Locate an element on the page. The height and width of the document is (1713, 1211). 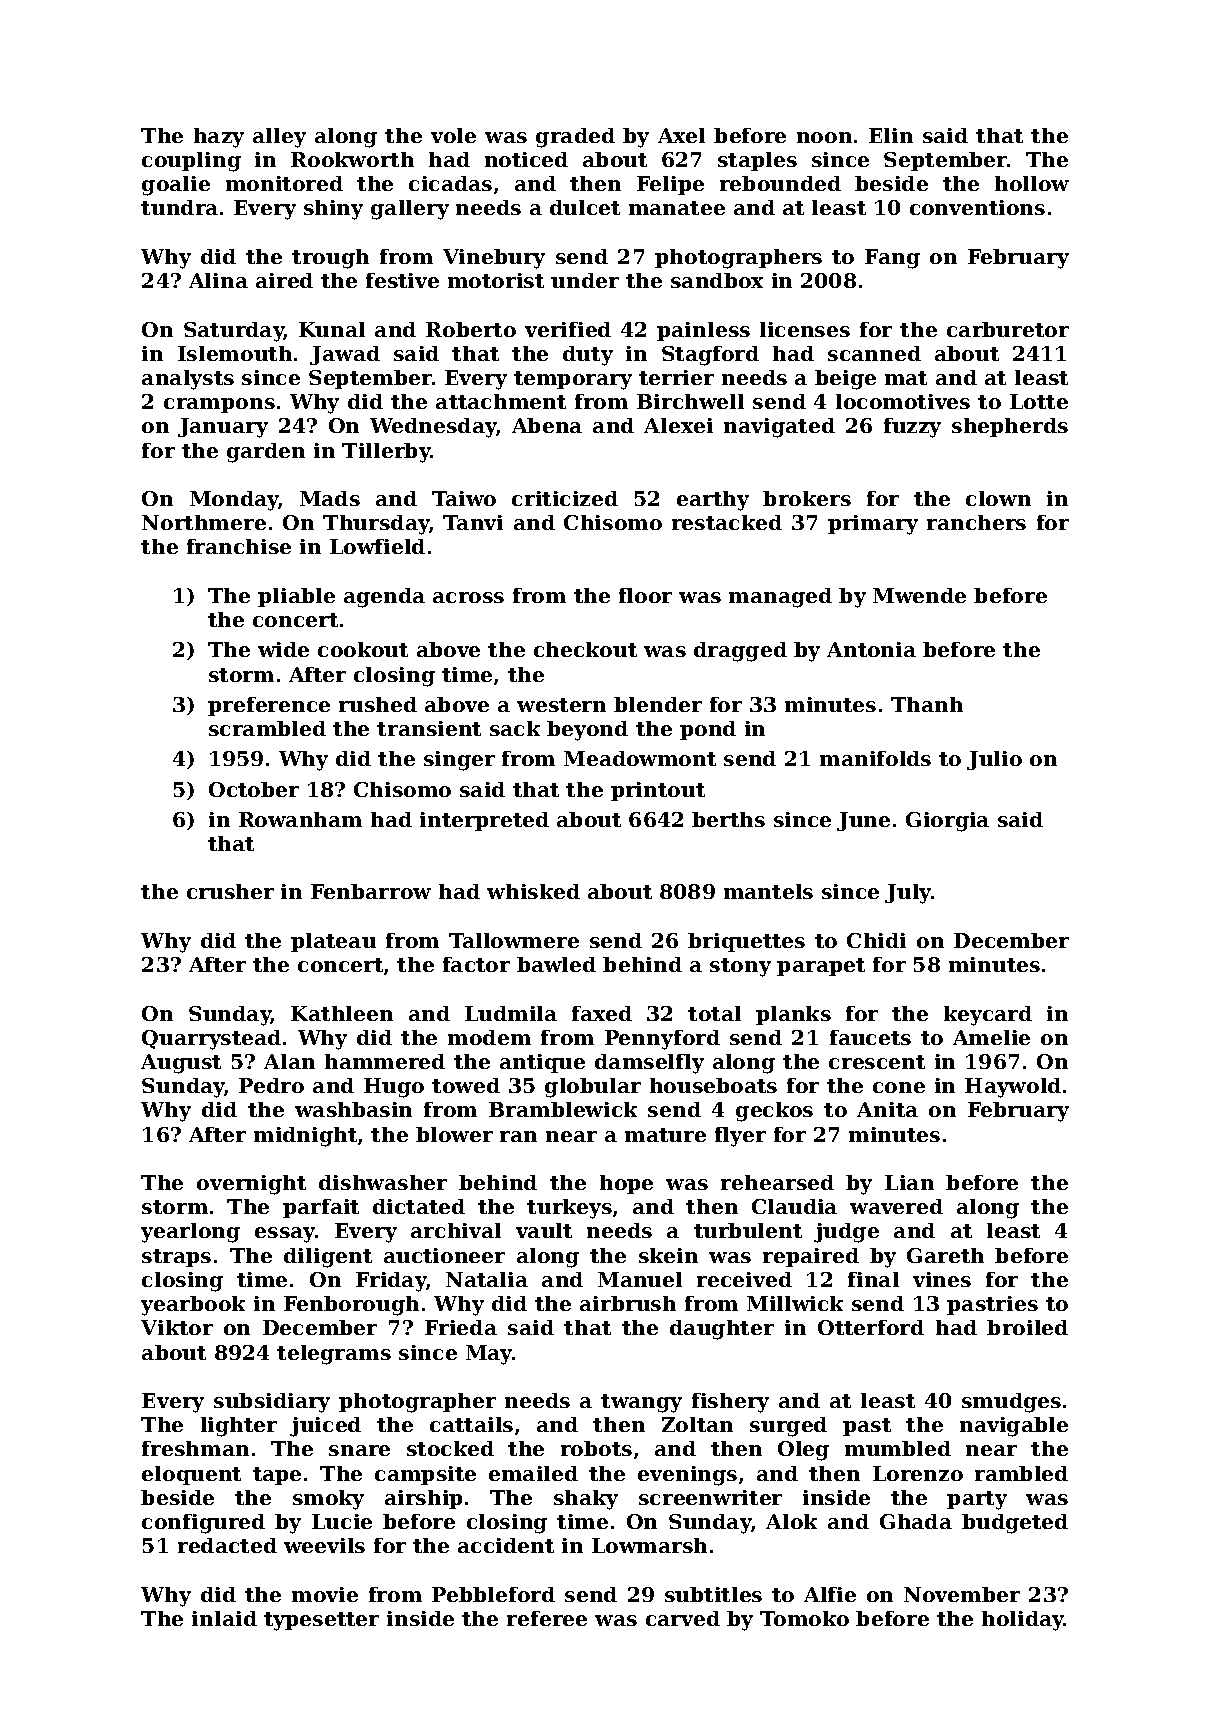
July is located at coordinates (908, 894).
